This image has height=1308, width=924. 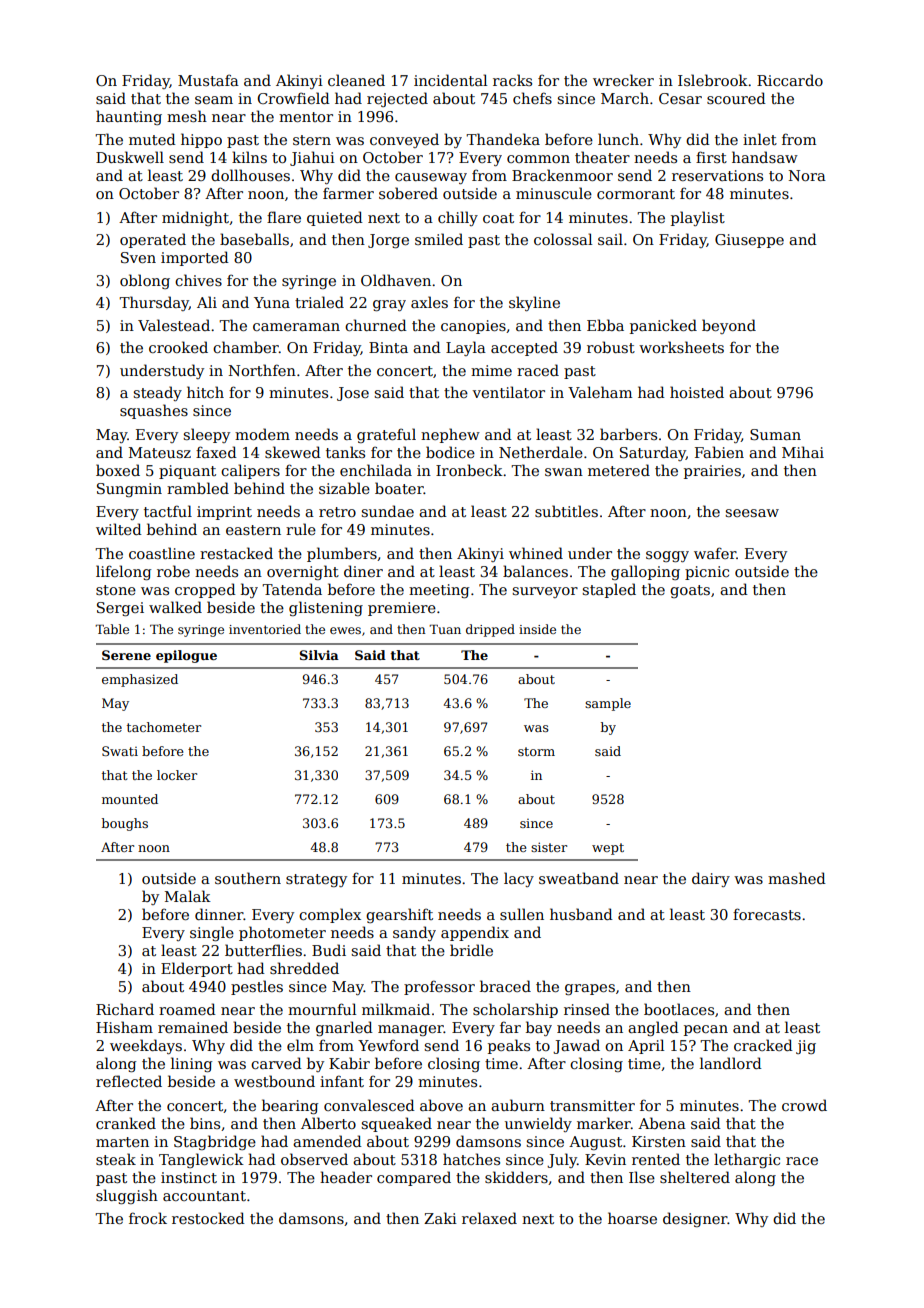 What do you see at coordinates (125, 824) in the image?
I see `boughs` at bounding box center [125, 824].
